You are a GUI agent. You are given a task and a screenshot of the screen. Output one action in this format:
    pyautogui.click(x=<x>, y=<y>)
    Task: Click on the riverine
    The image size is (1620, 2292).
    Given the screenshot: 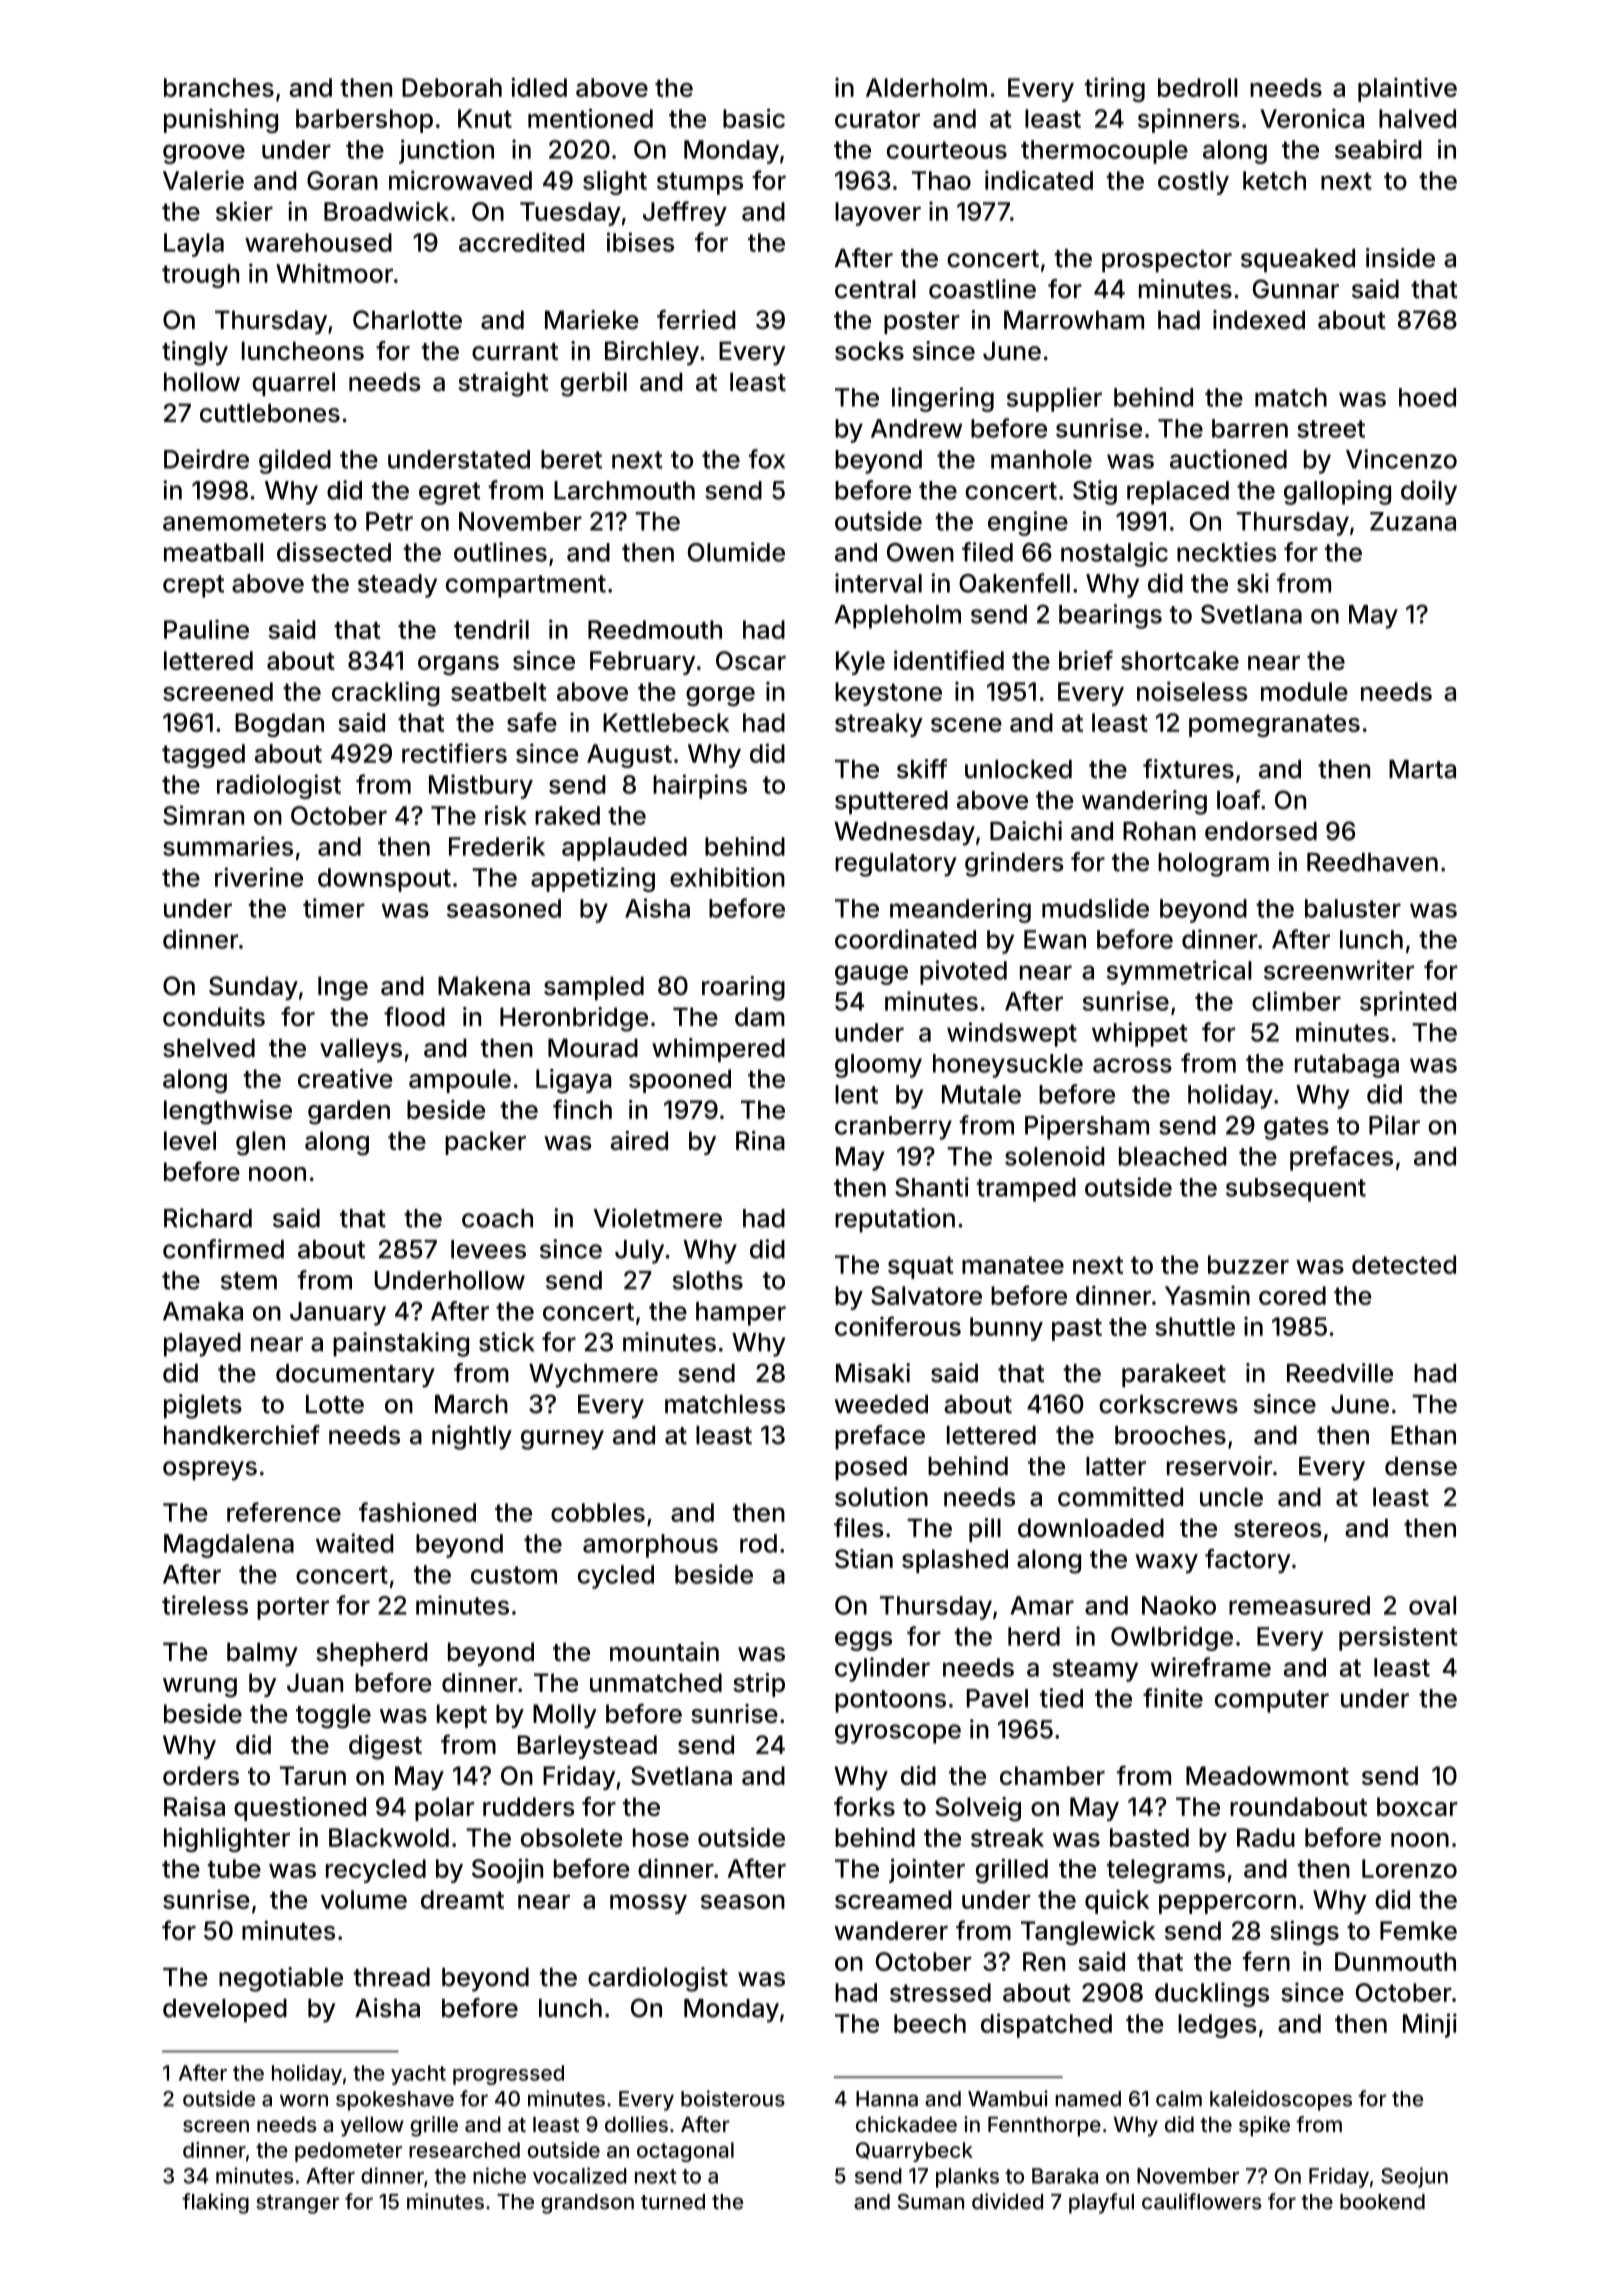 What is the action you would take?
    pyautogui.click(x=259, y=877)
